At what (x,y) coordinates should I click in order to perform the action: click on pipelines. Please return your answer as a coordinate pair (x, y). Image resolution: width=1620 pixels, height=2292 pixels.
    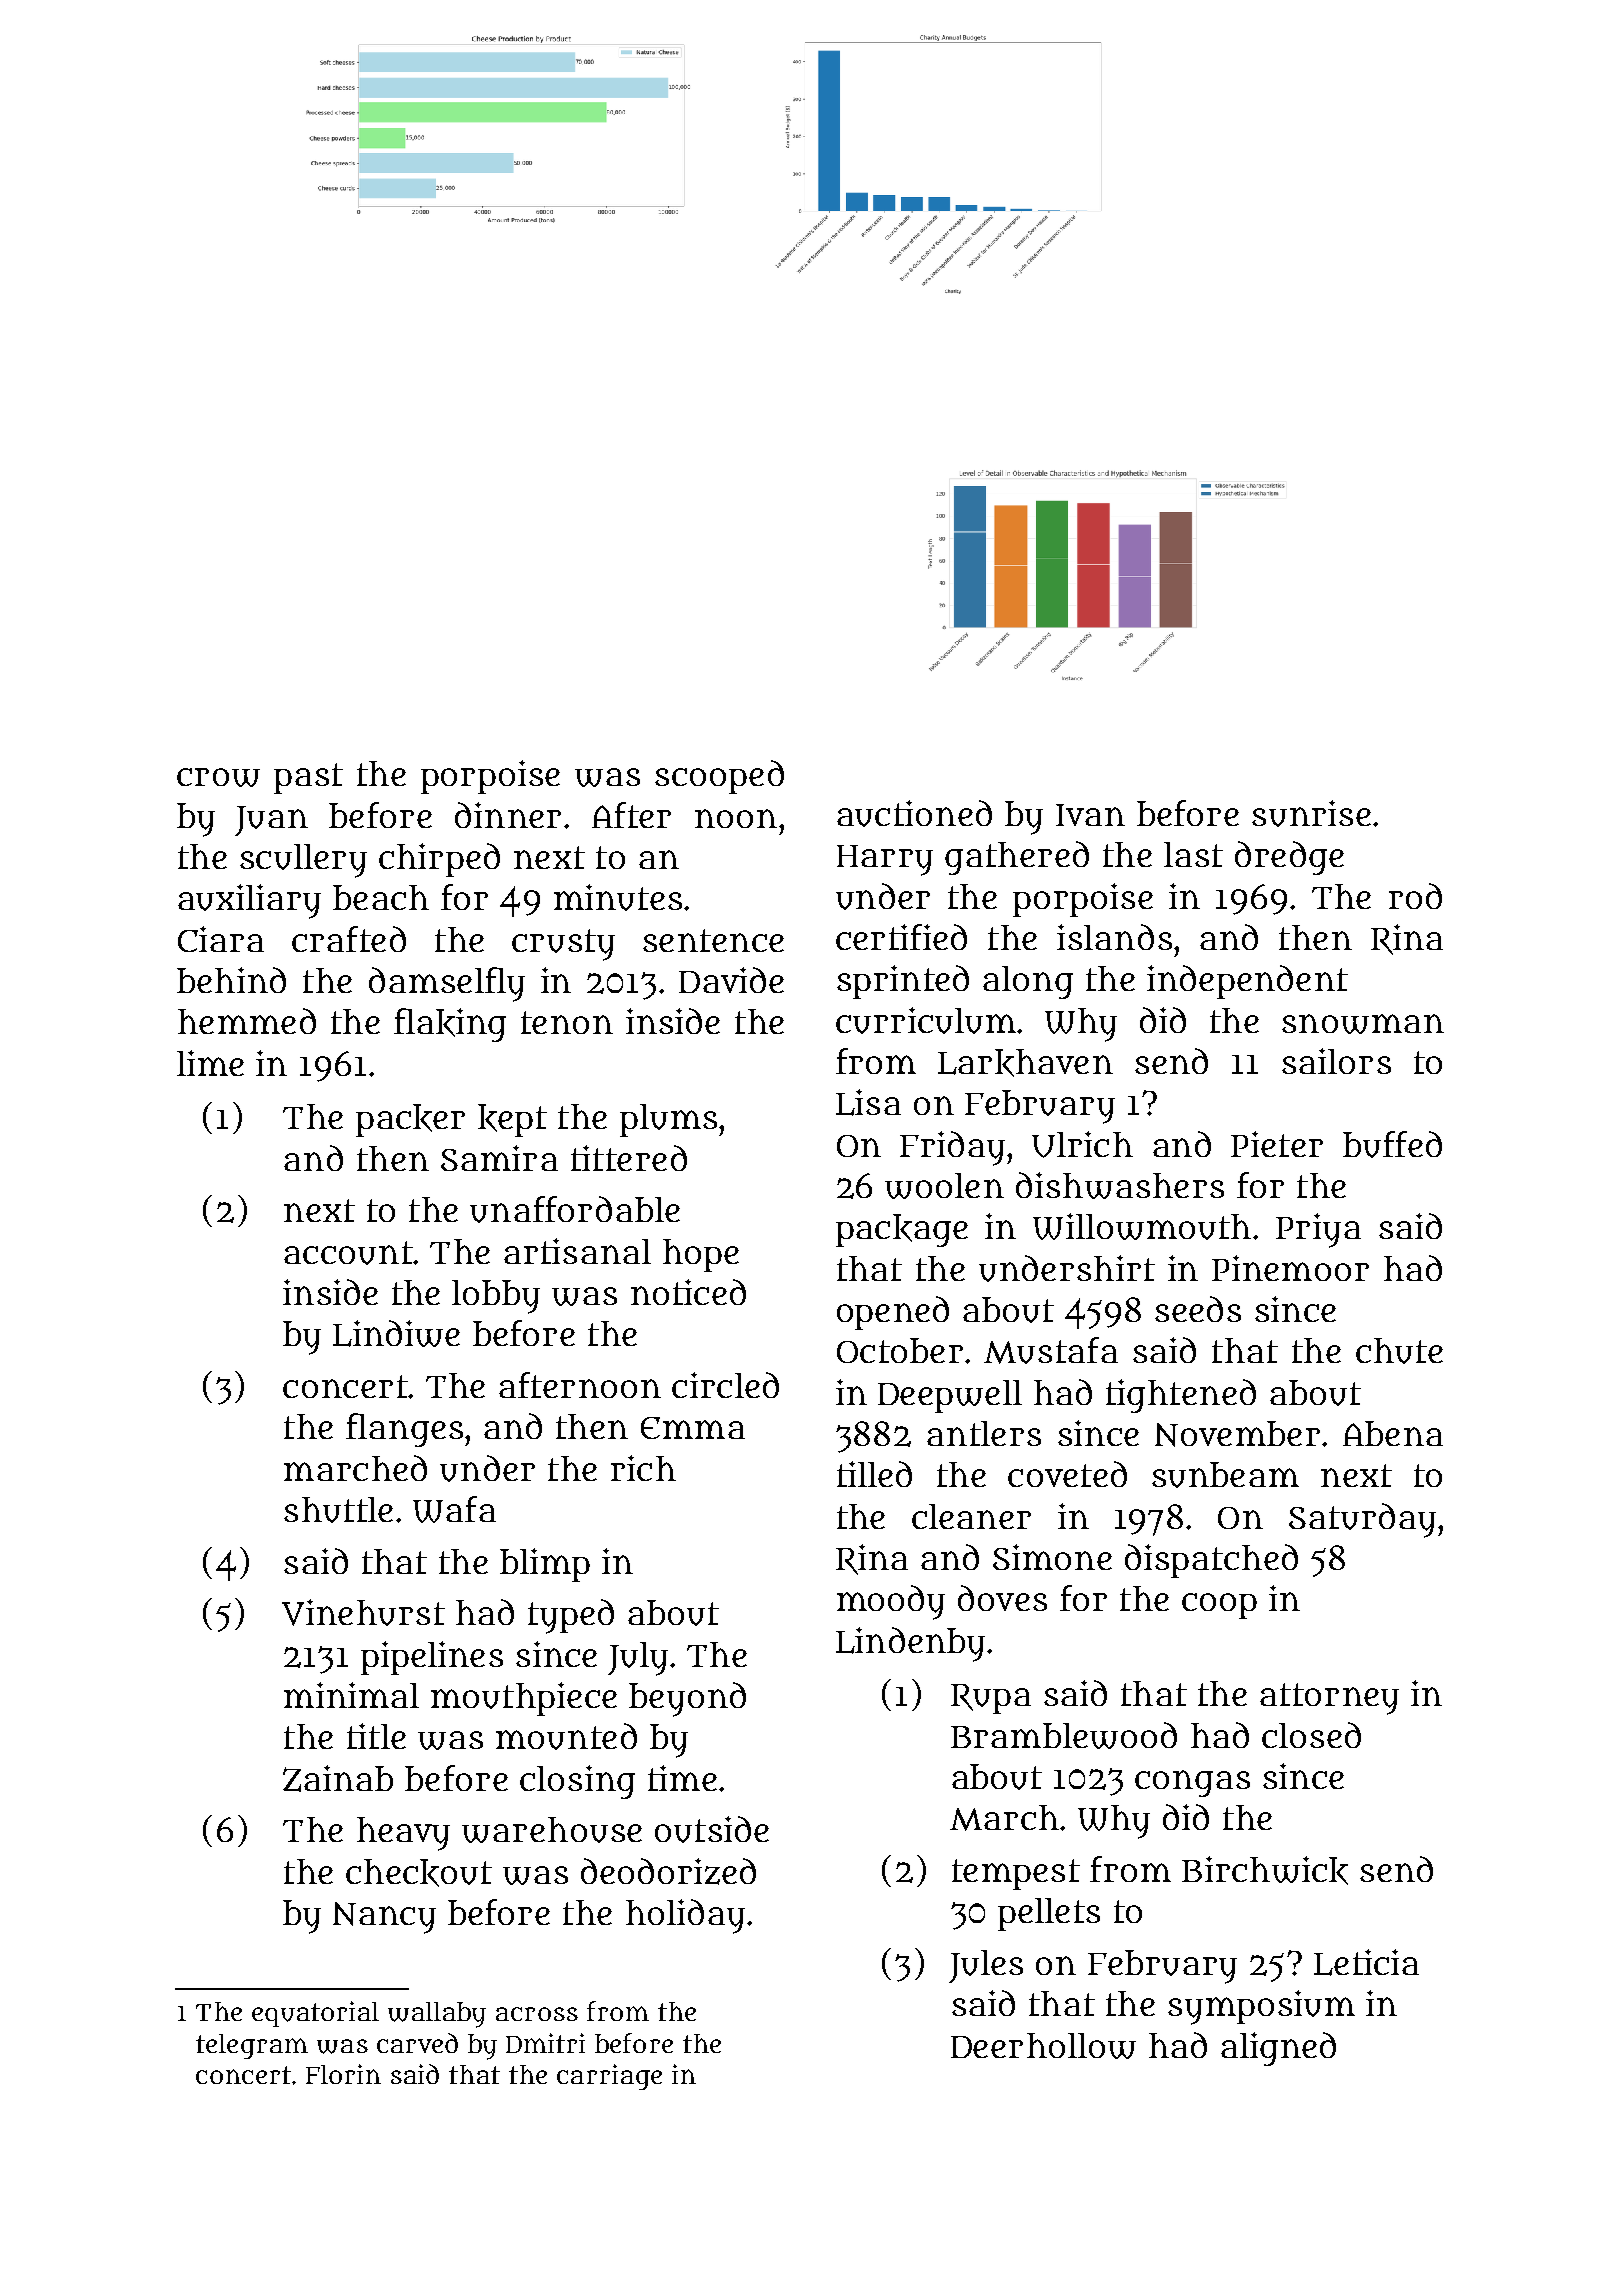
    Looking at the image, I should click on (432, 1658).
